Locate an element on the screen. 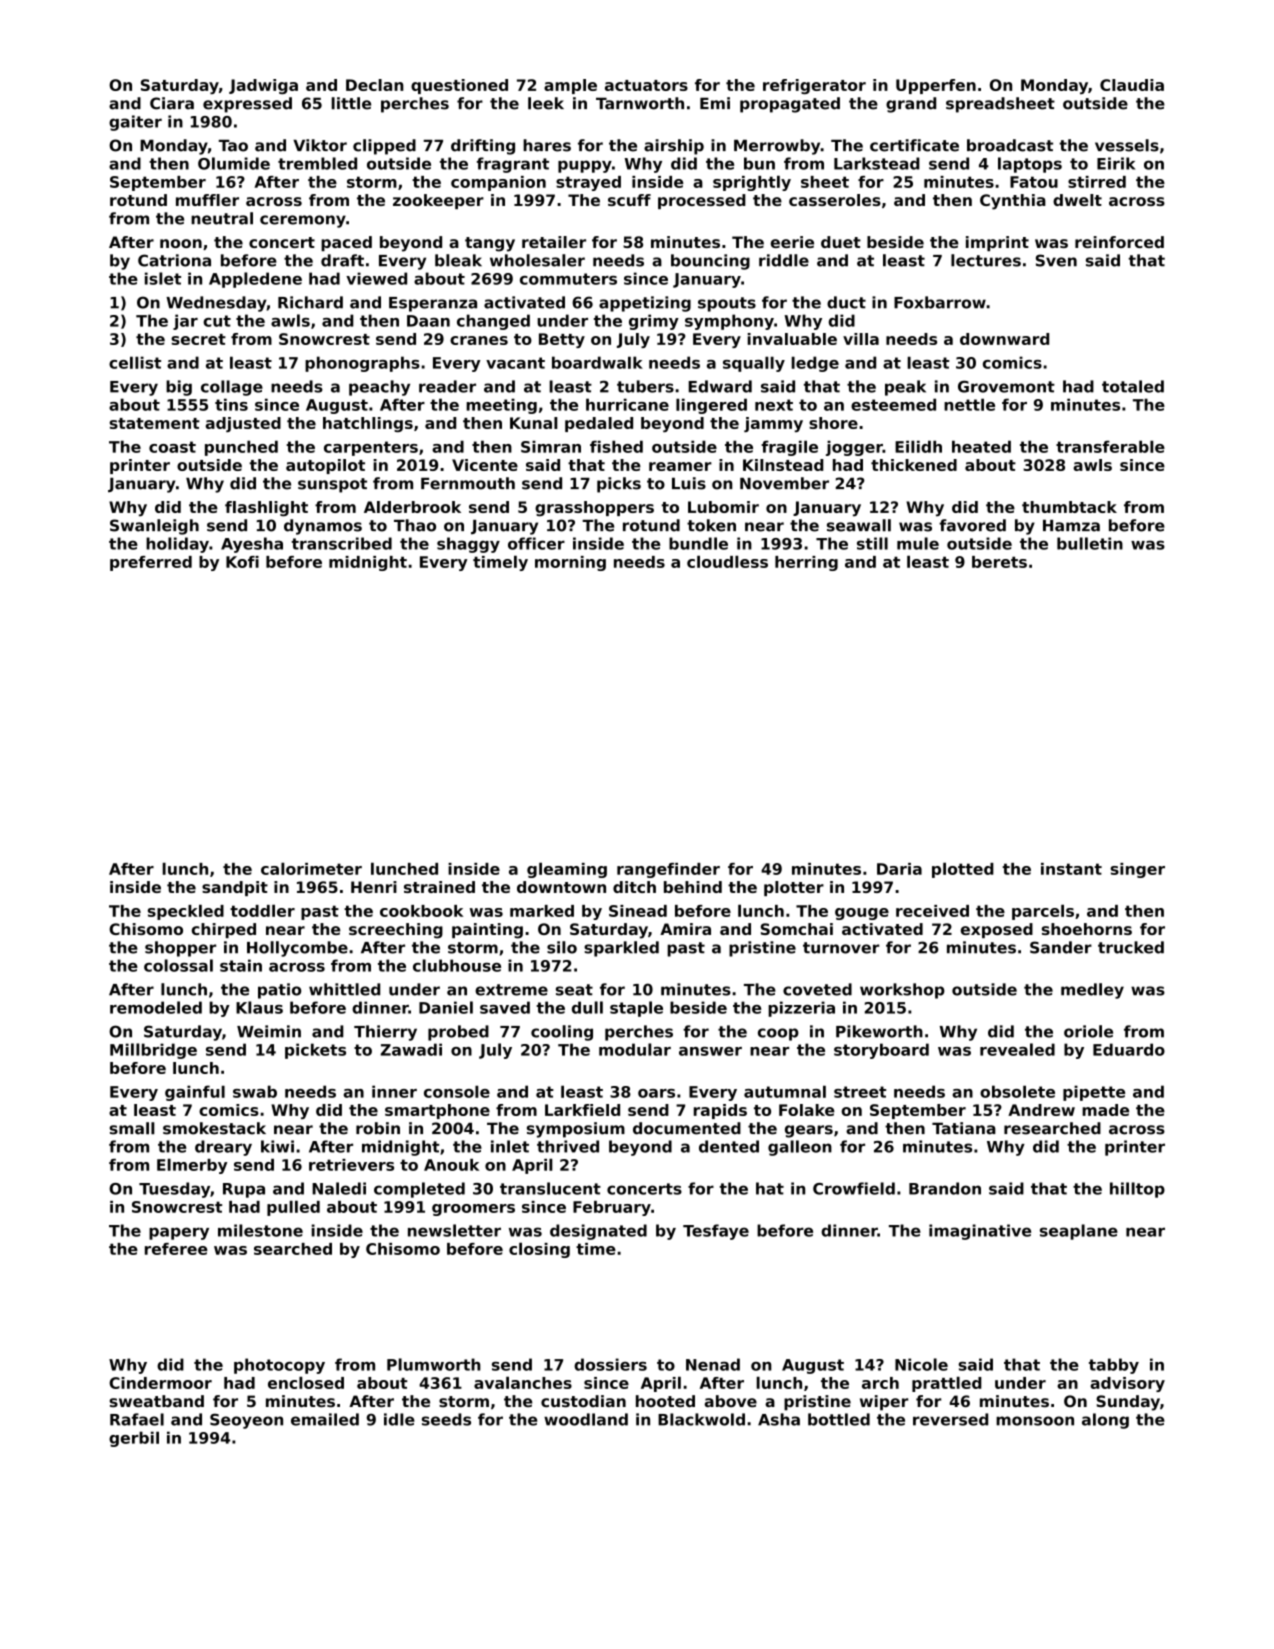 This screenshot has width=1274, height=1649. newsletter is located at coordinates (454, 1230).
